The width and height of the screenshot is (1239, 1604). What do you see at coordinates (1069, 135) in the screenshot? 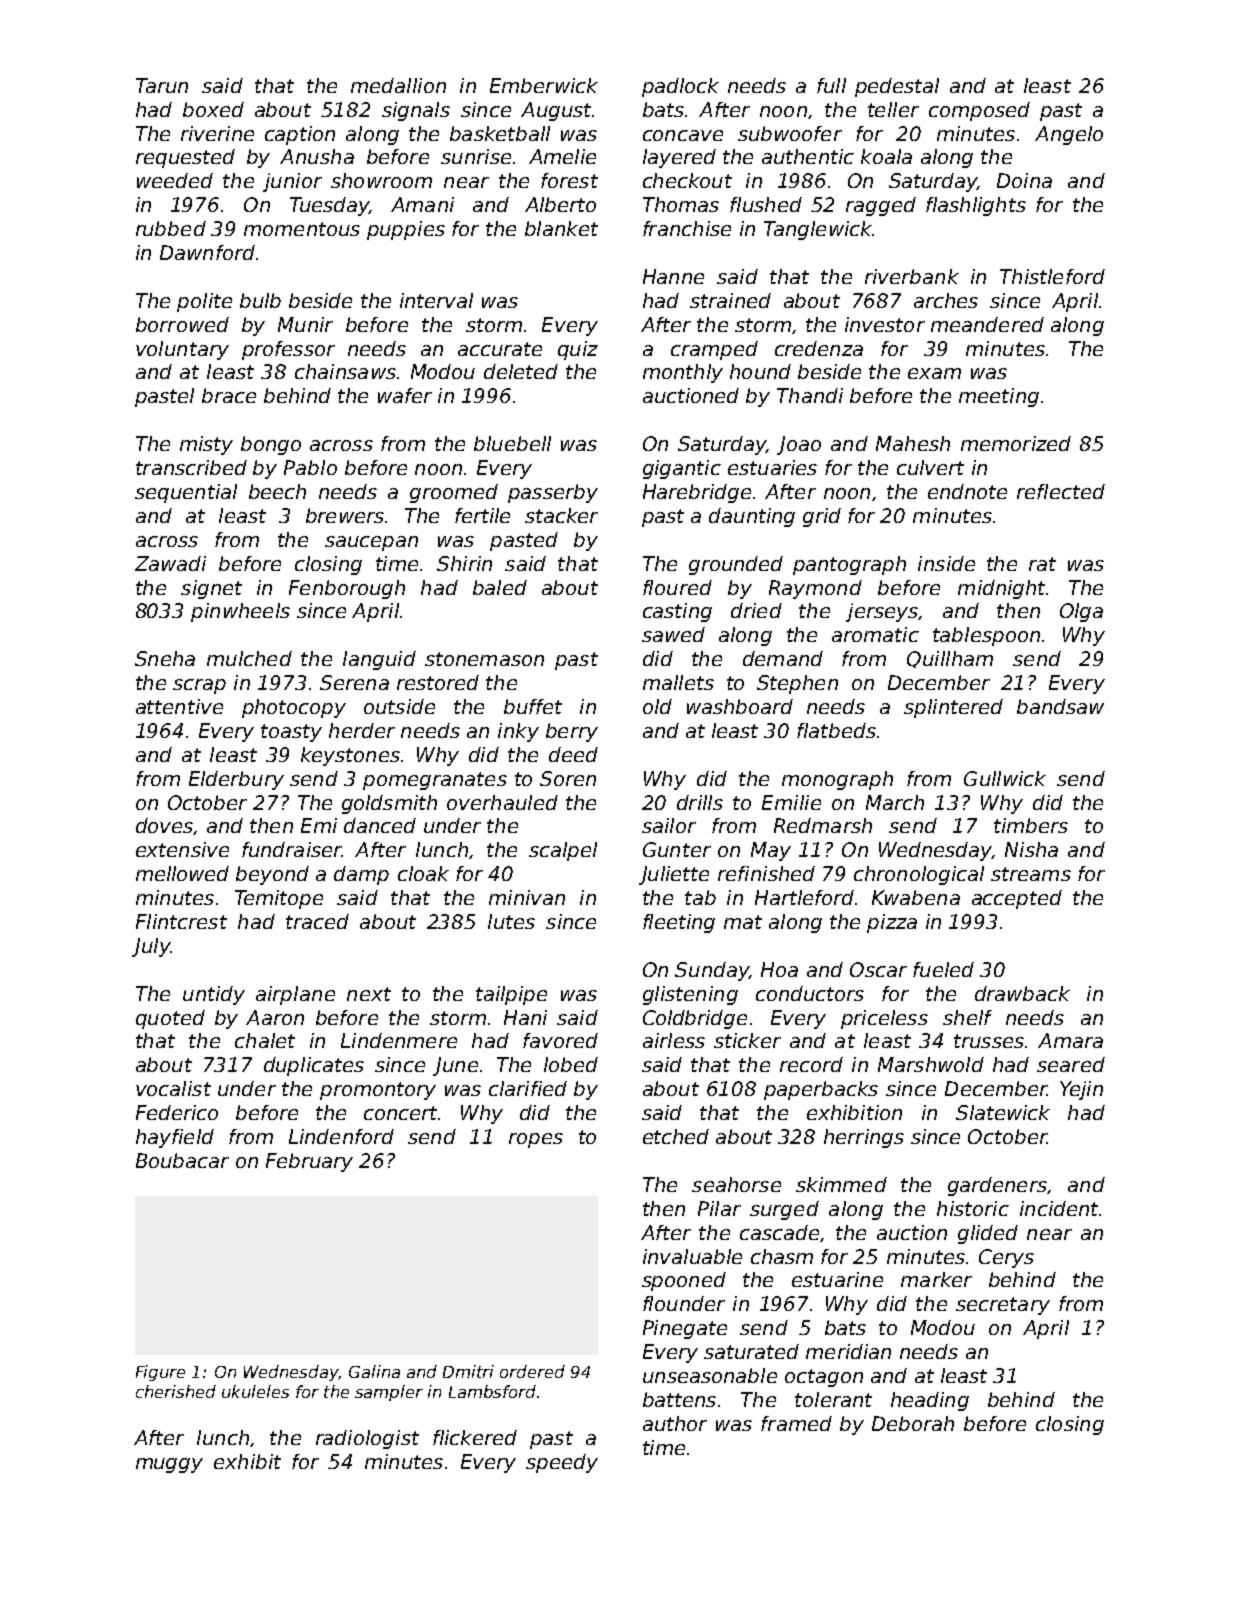
I see `Angelo` at bounding box center [1069, 135].
